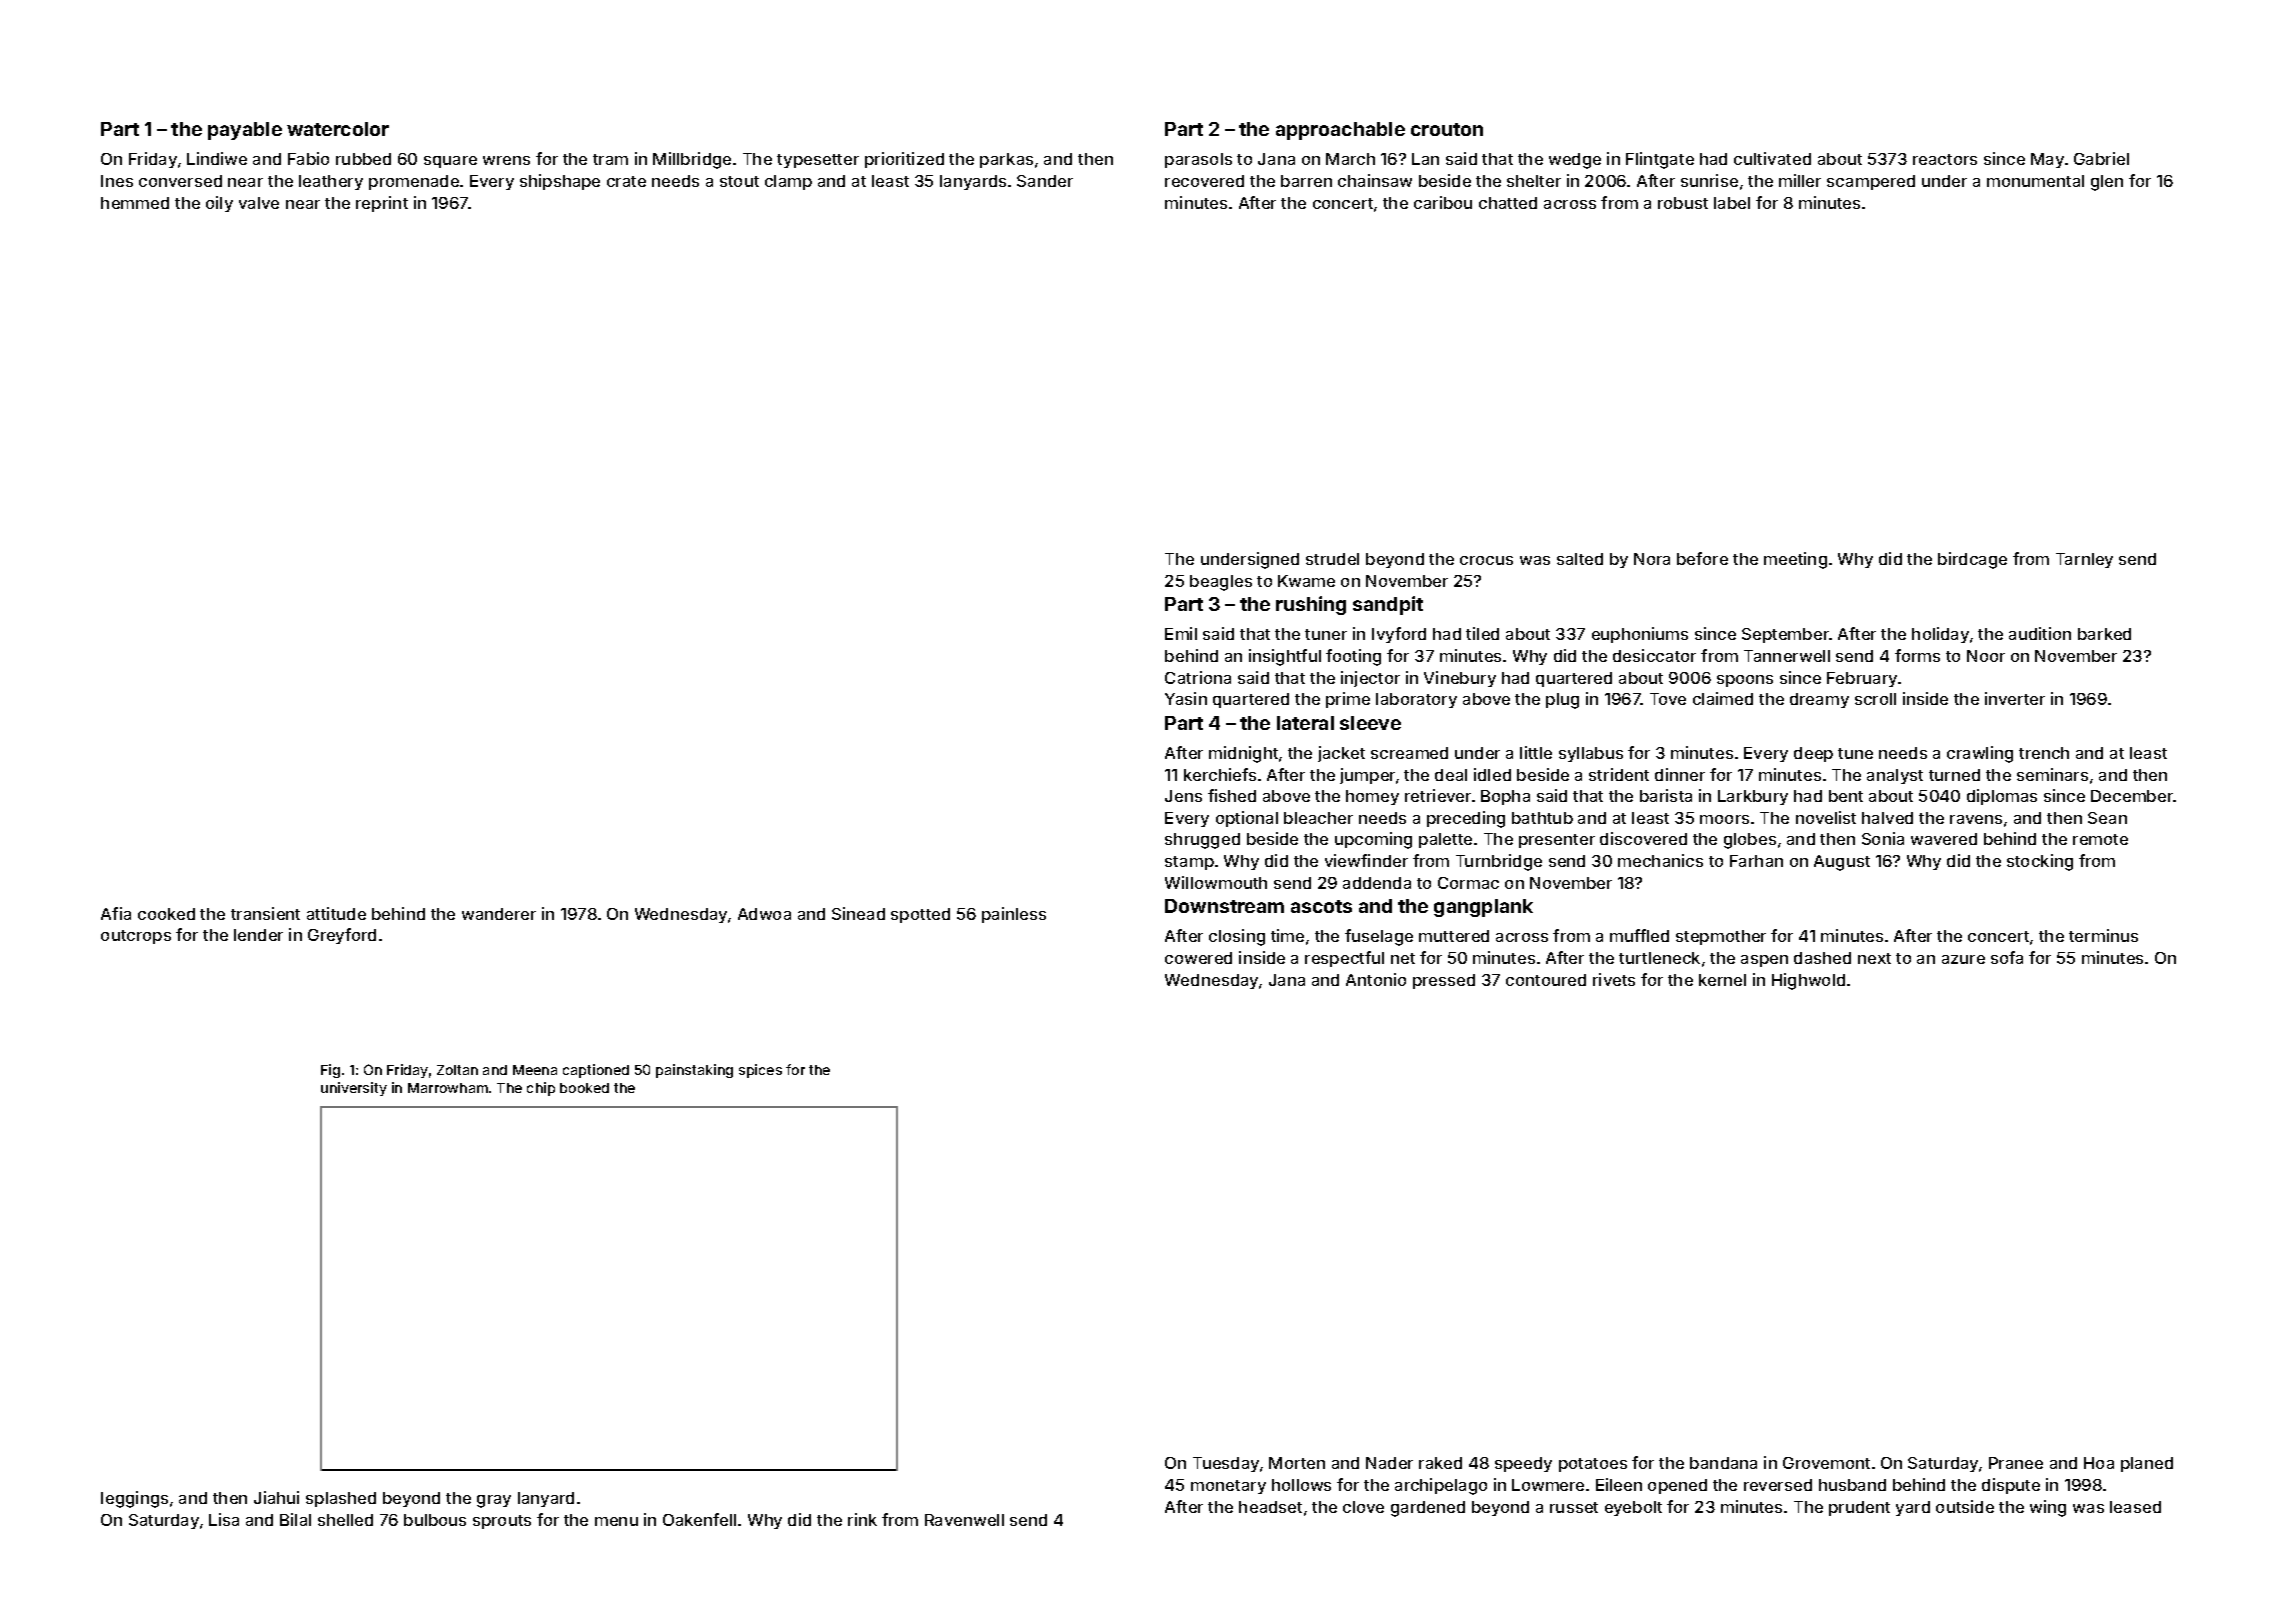  What do you see at coordinates (1444, 981) in the screenshot?
I see `pressed` at bounding box center [1444, 981].
